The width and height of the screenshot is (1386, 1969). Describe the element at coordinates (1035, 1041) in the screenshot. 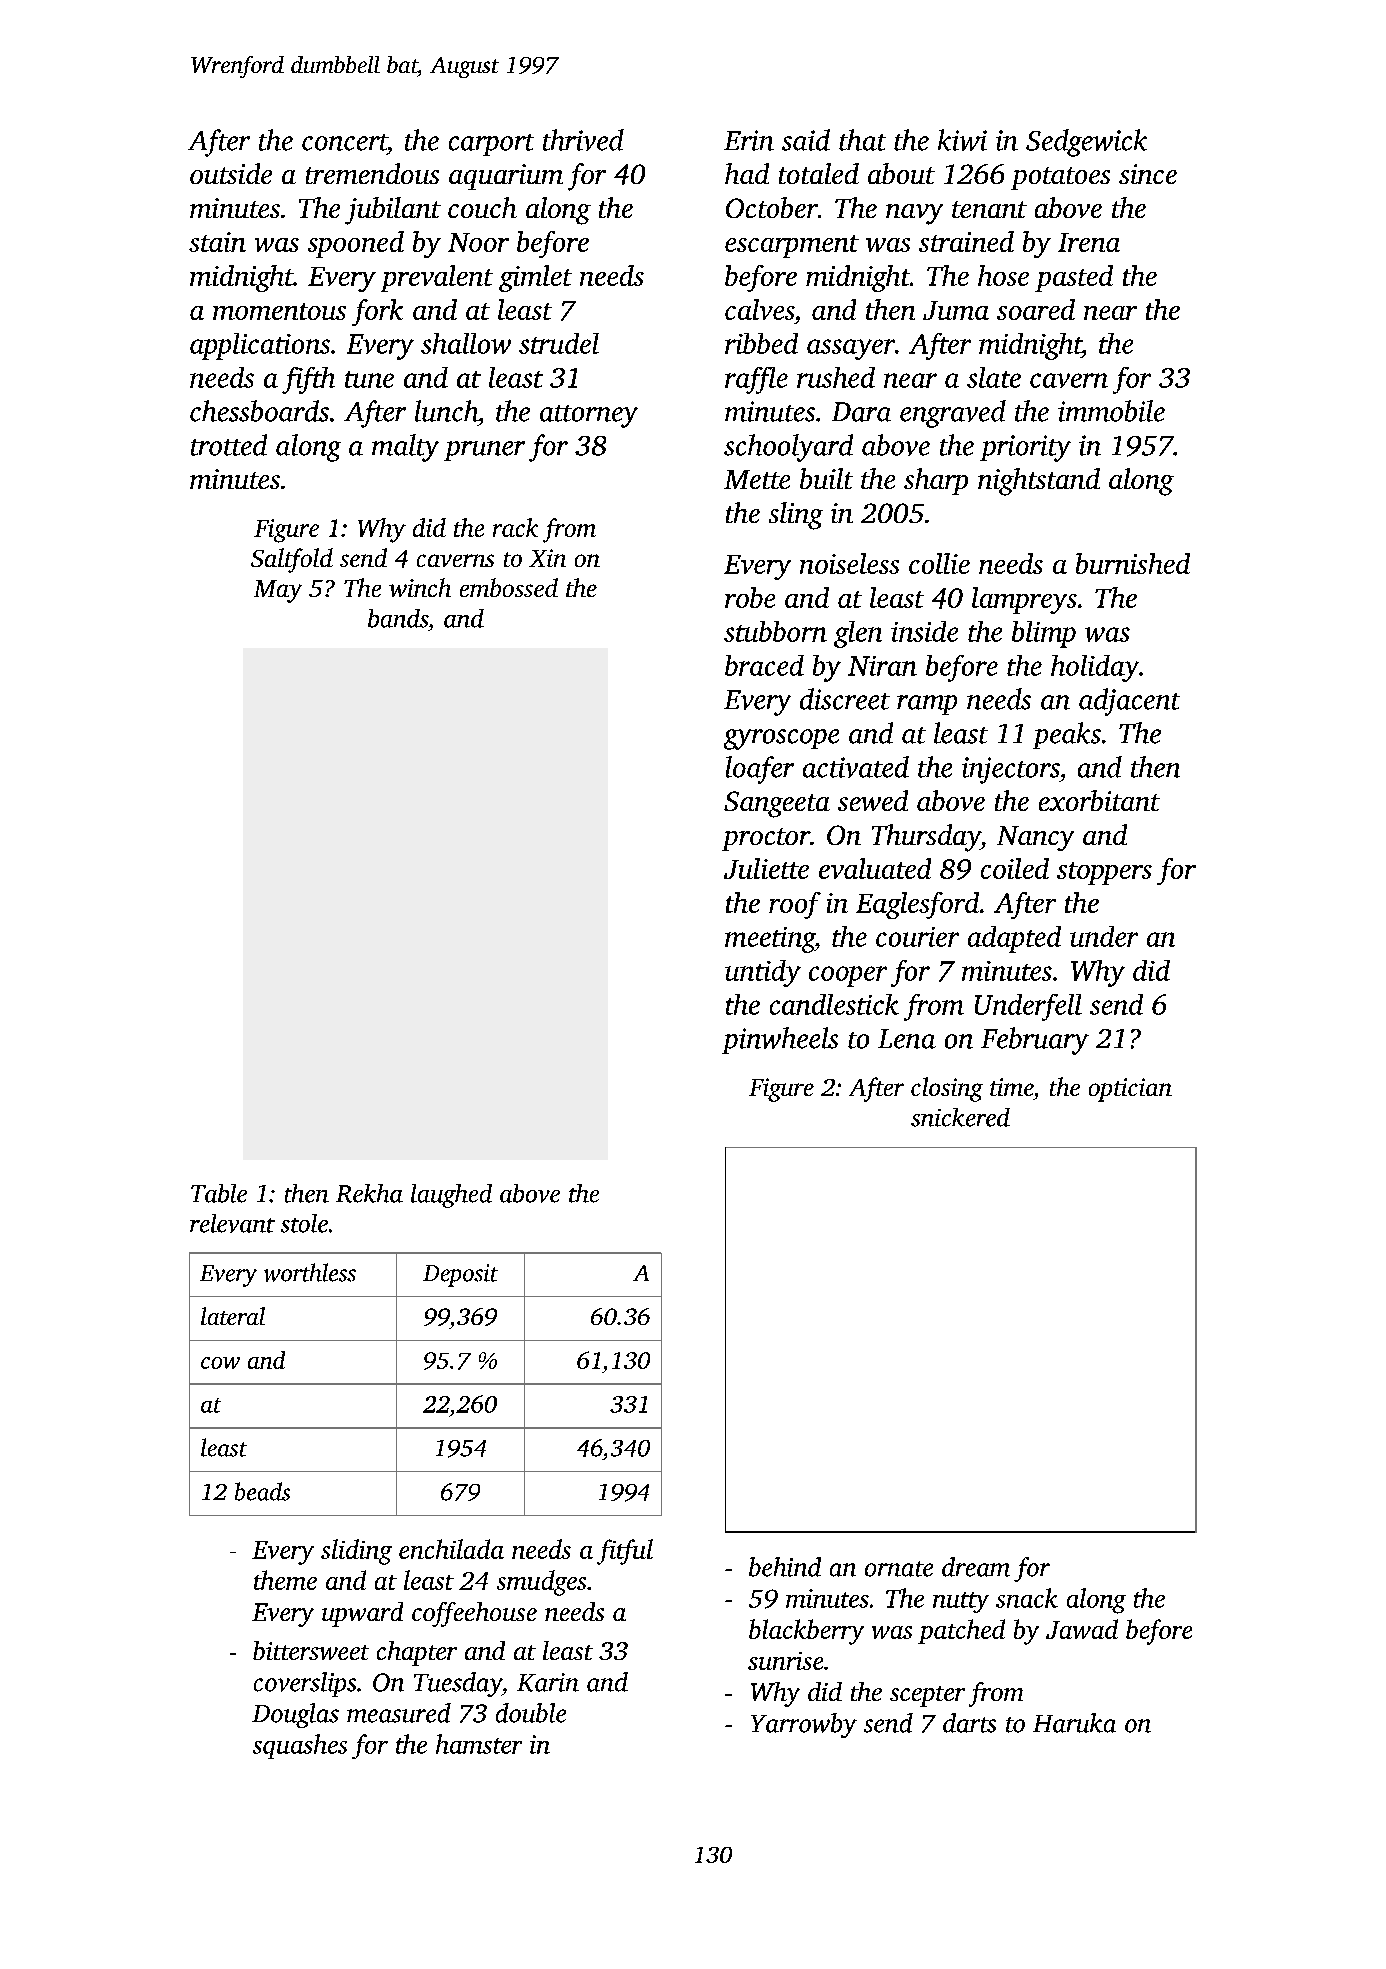

I see `February` at that location.
